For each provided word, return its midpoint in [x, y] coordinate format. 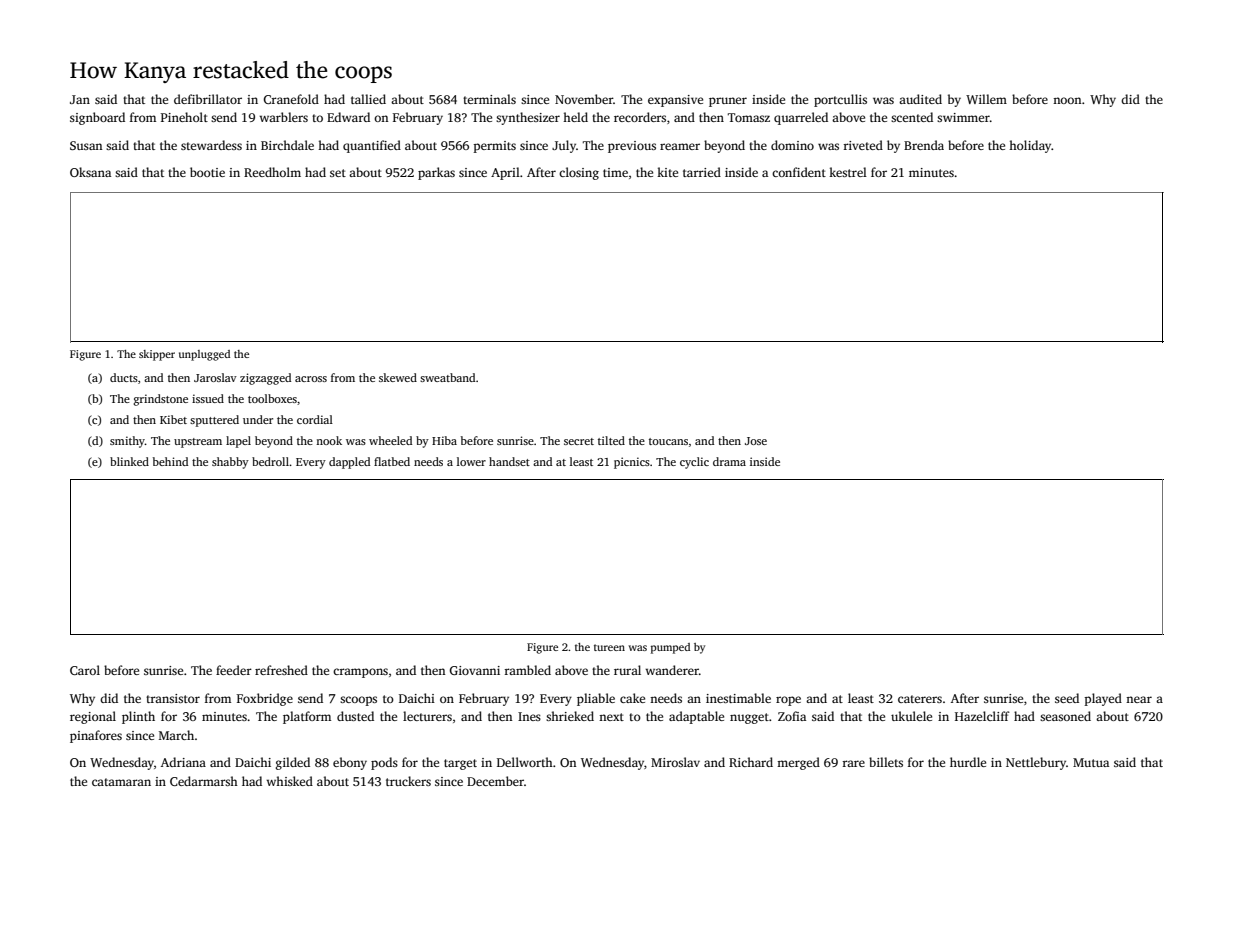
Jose [756, 441]
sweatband [447, 377]
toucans [668, 441]
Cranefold [291, 99]
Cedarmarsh [204, 781]
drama [729, 461]
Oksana [90, 172]
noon [1067, 100]
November [584, 99]
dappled [349, 463]
